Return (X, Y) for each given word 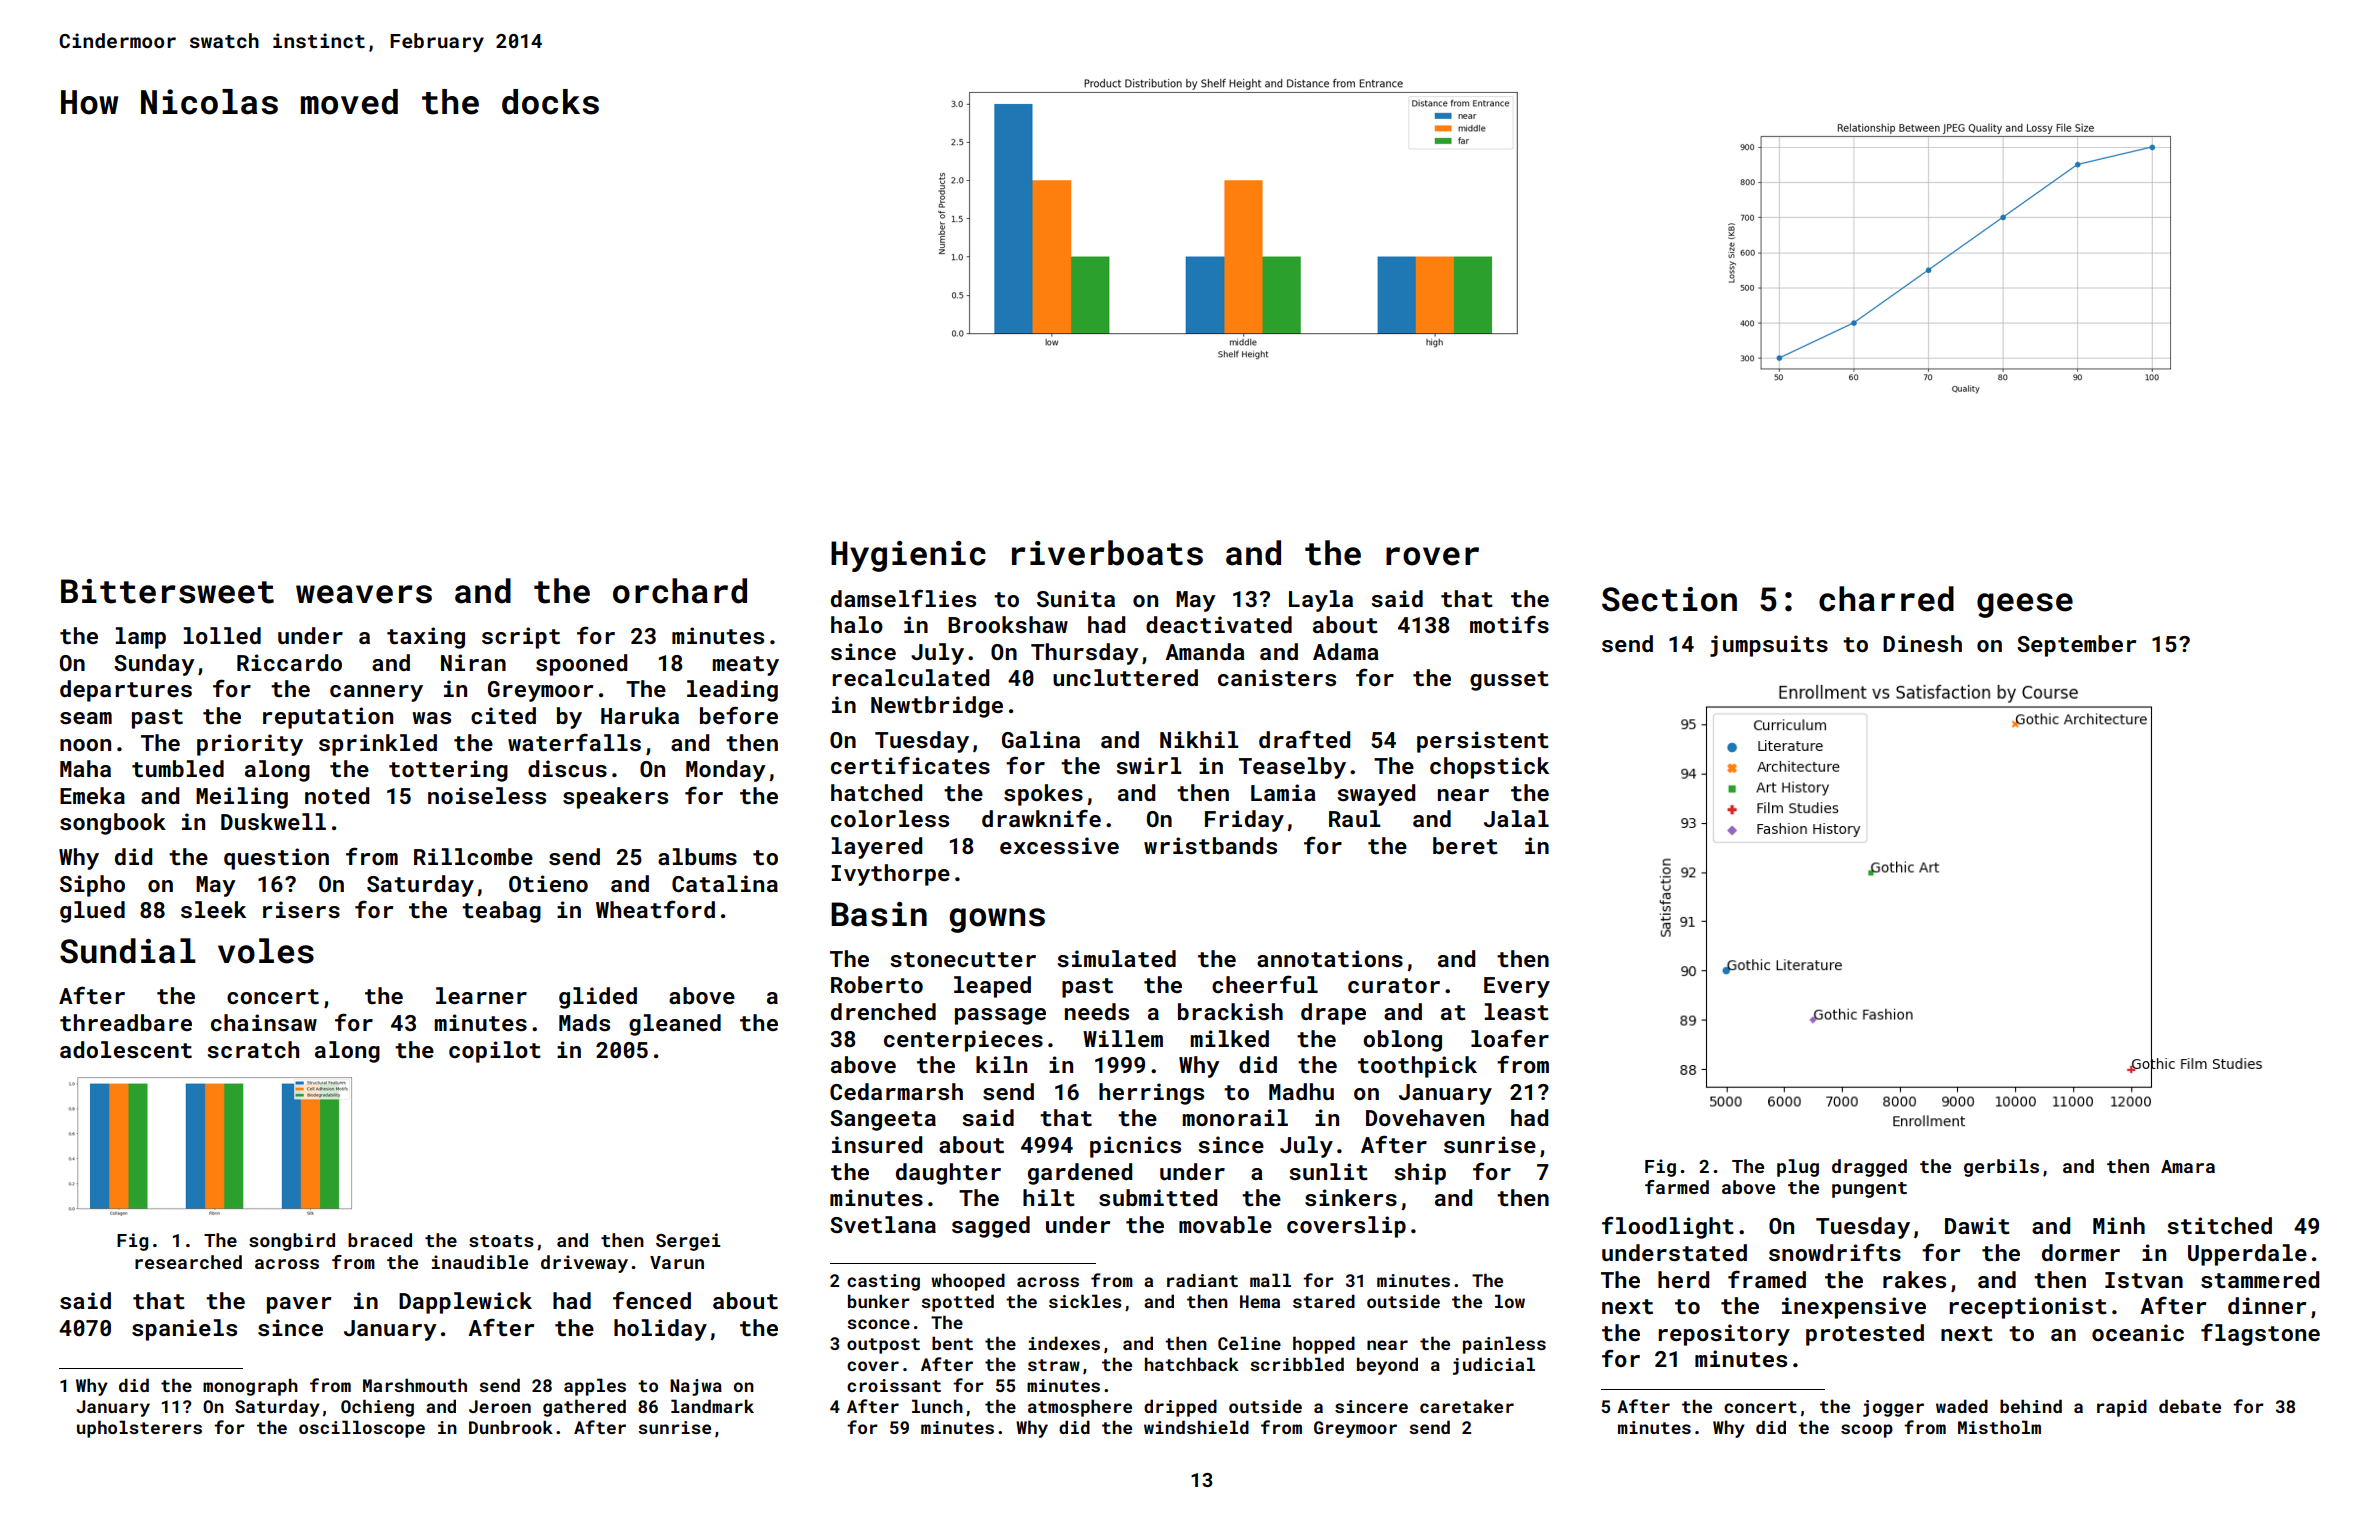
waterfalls (574, 742)
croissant (894, 1385)
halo (857, 624)
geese (2025, 605)
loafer (1510, 1038)
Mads (584, 1022)
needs (1097, 1011)
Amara (2188, 1166)
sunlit (1328, 1171)
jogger (1893, 1408)
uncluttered (1125, 677)
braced (380, 1240)
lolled (222, 635)
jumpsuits (1769, 646)
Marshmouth (415, 1385)
